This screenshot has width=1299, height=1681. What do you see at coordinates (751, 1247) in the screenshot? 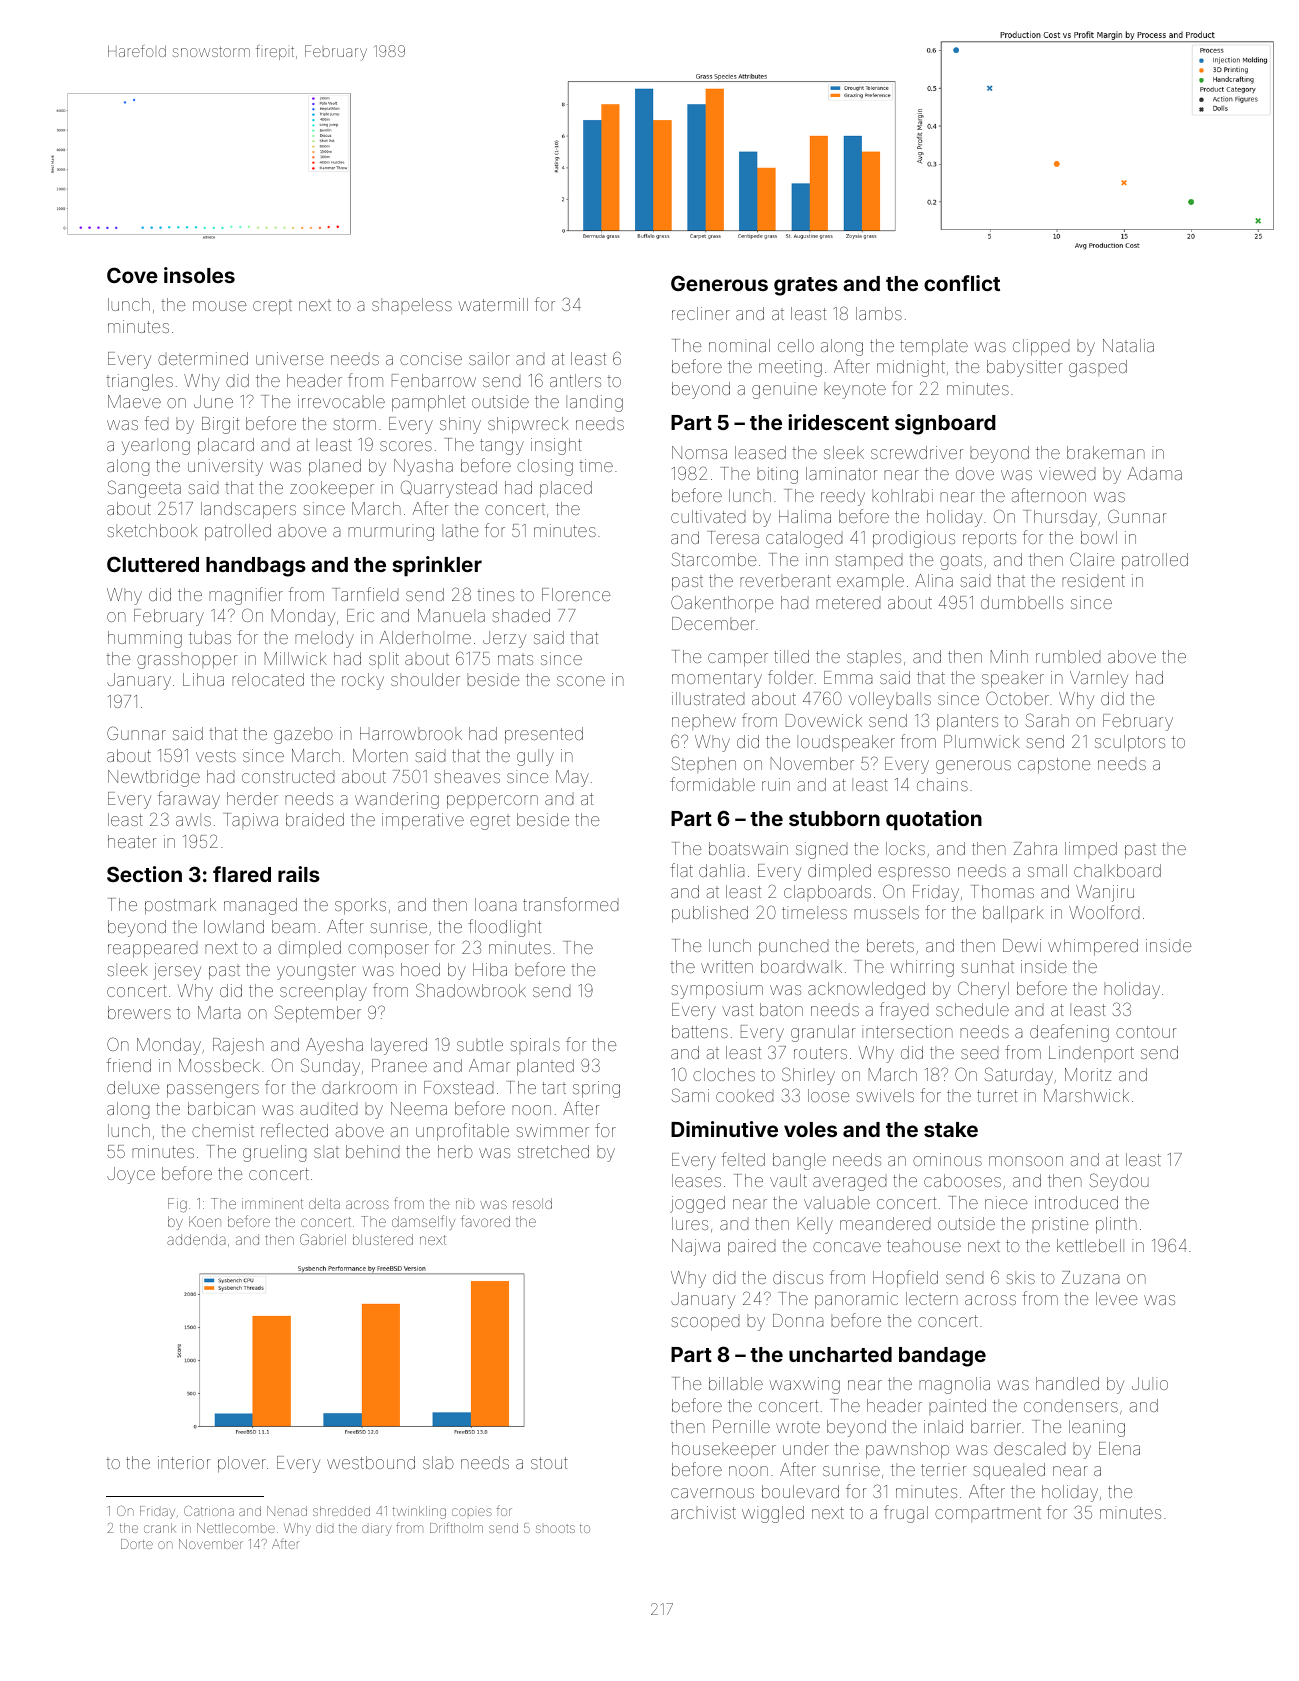
I see `paired` at bounding box center [751, 1247].
